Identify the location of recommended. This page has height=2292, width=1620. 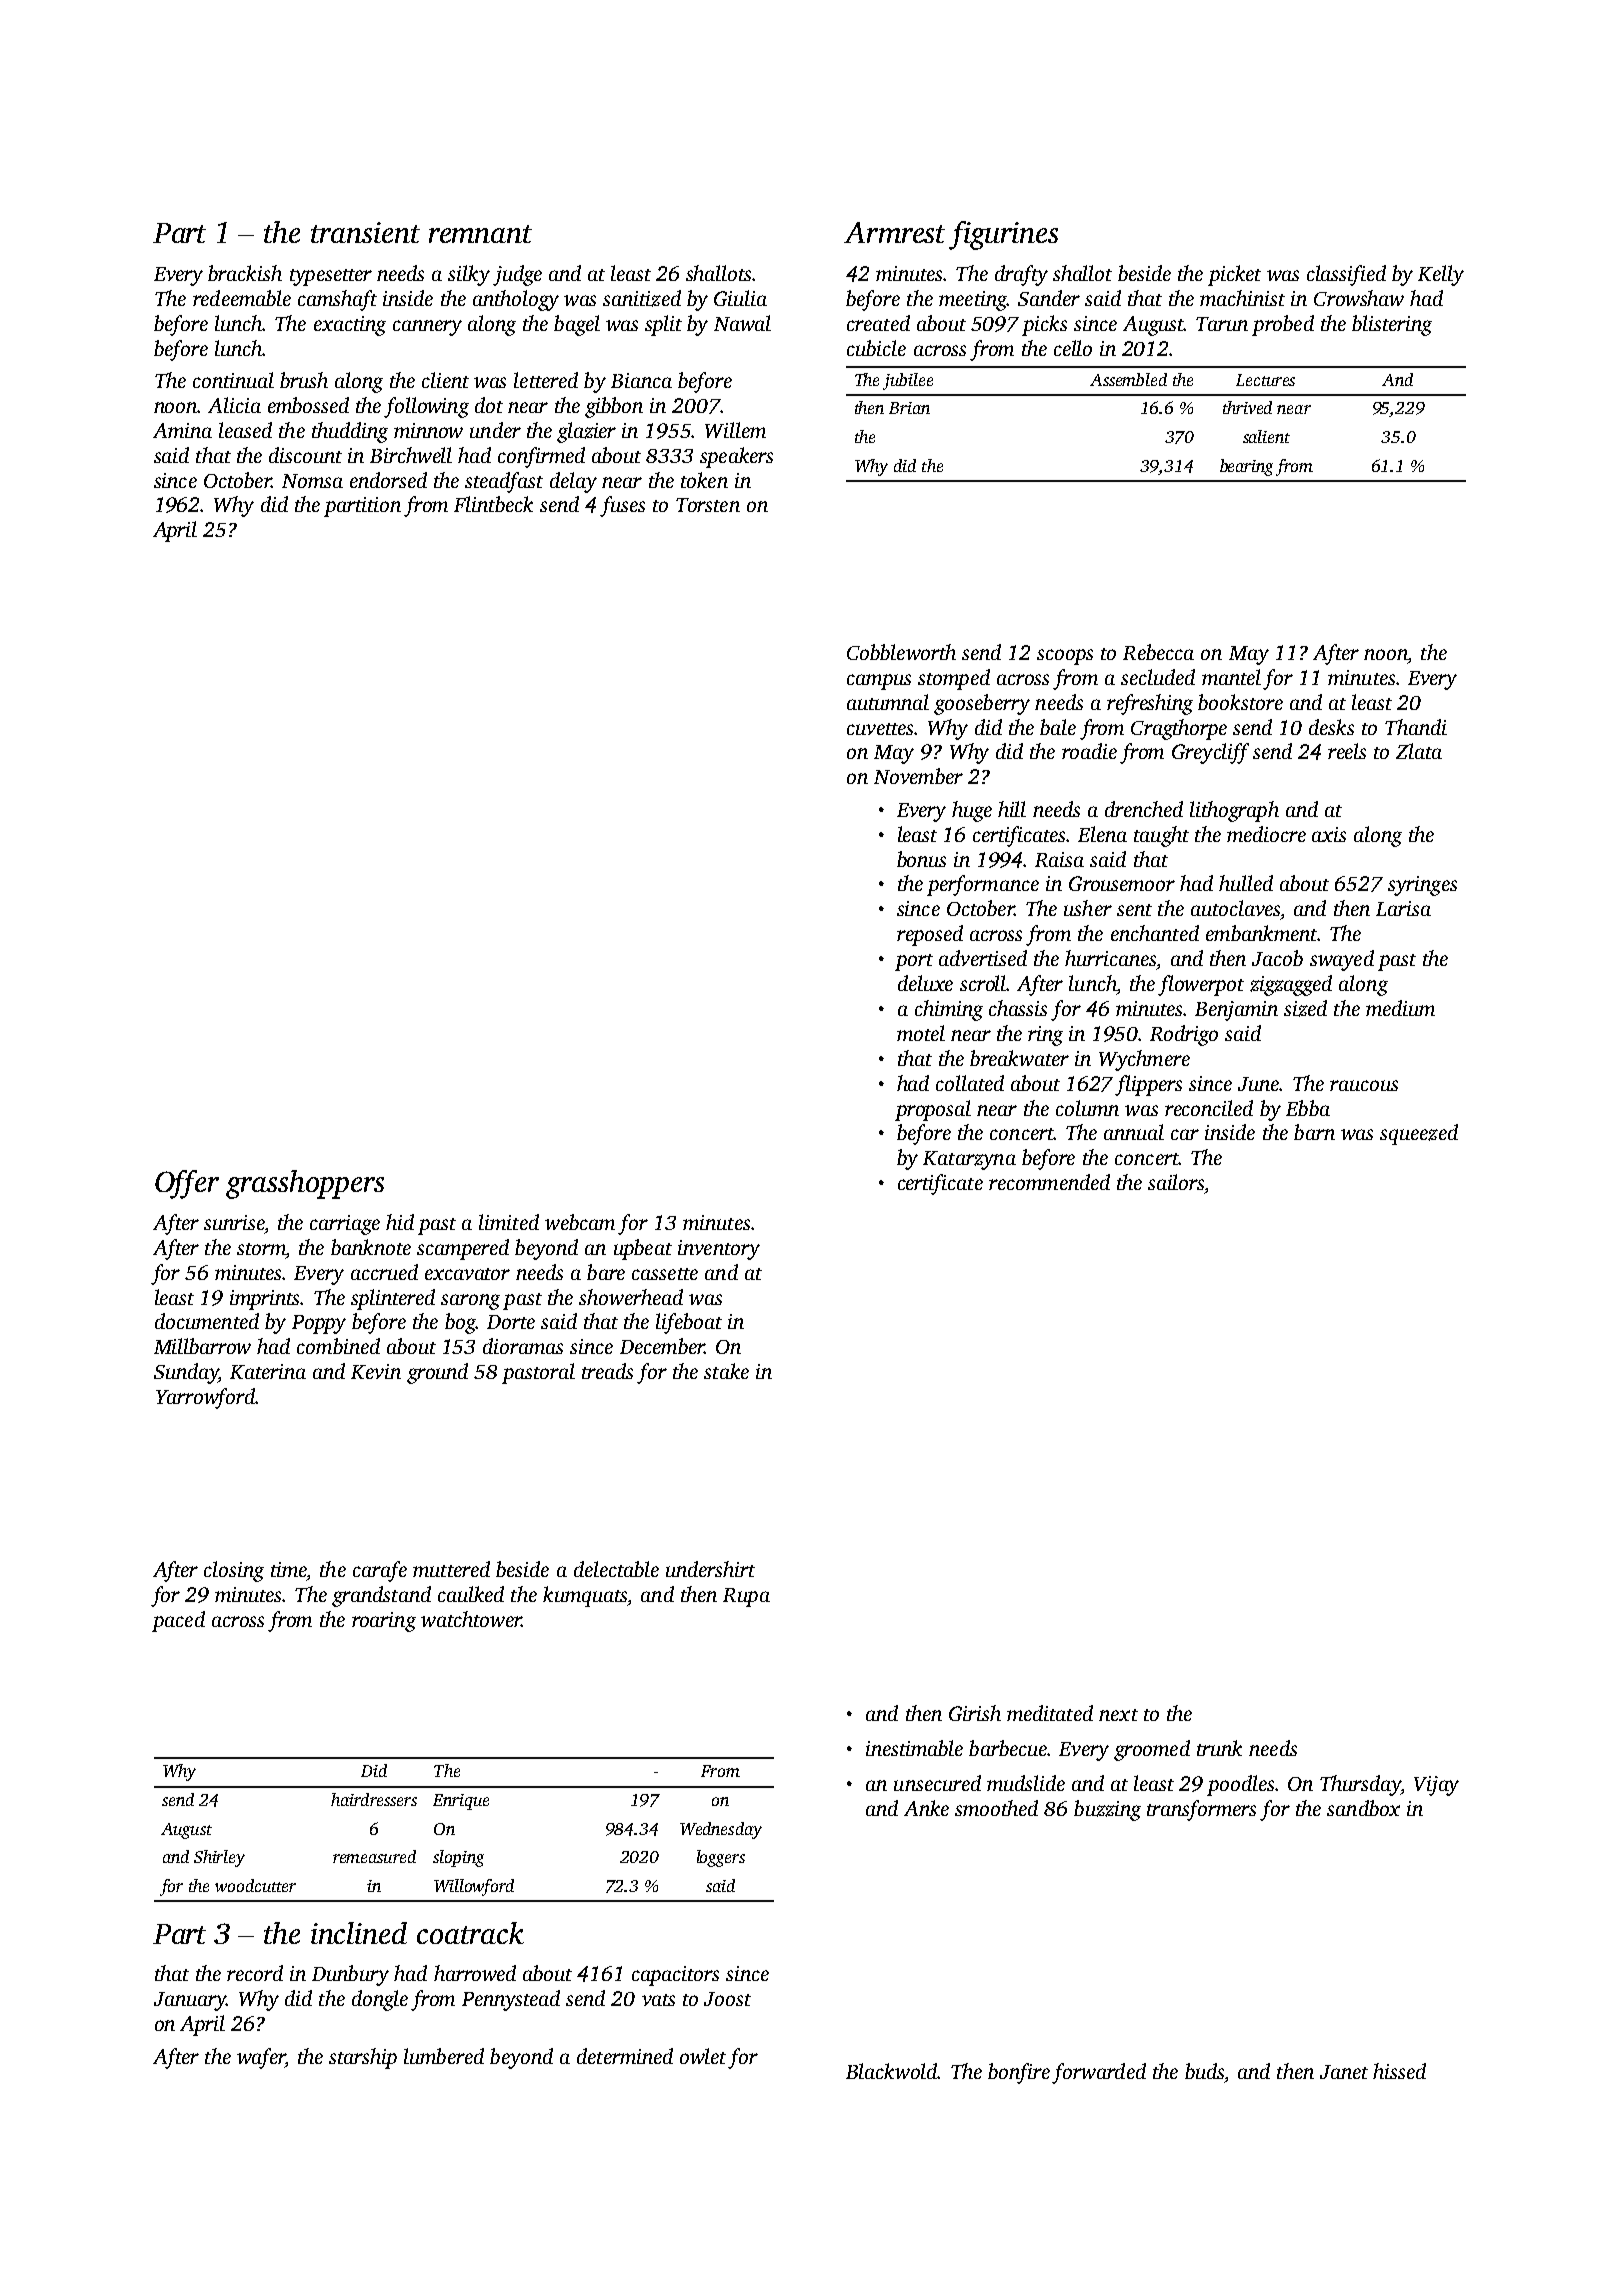
(1049, 1182).
